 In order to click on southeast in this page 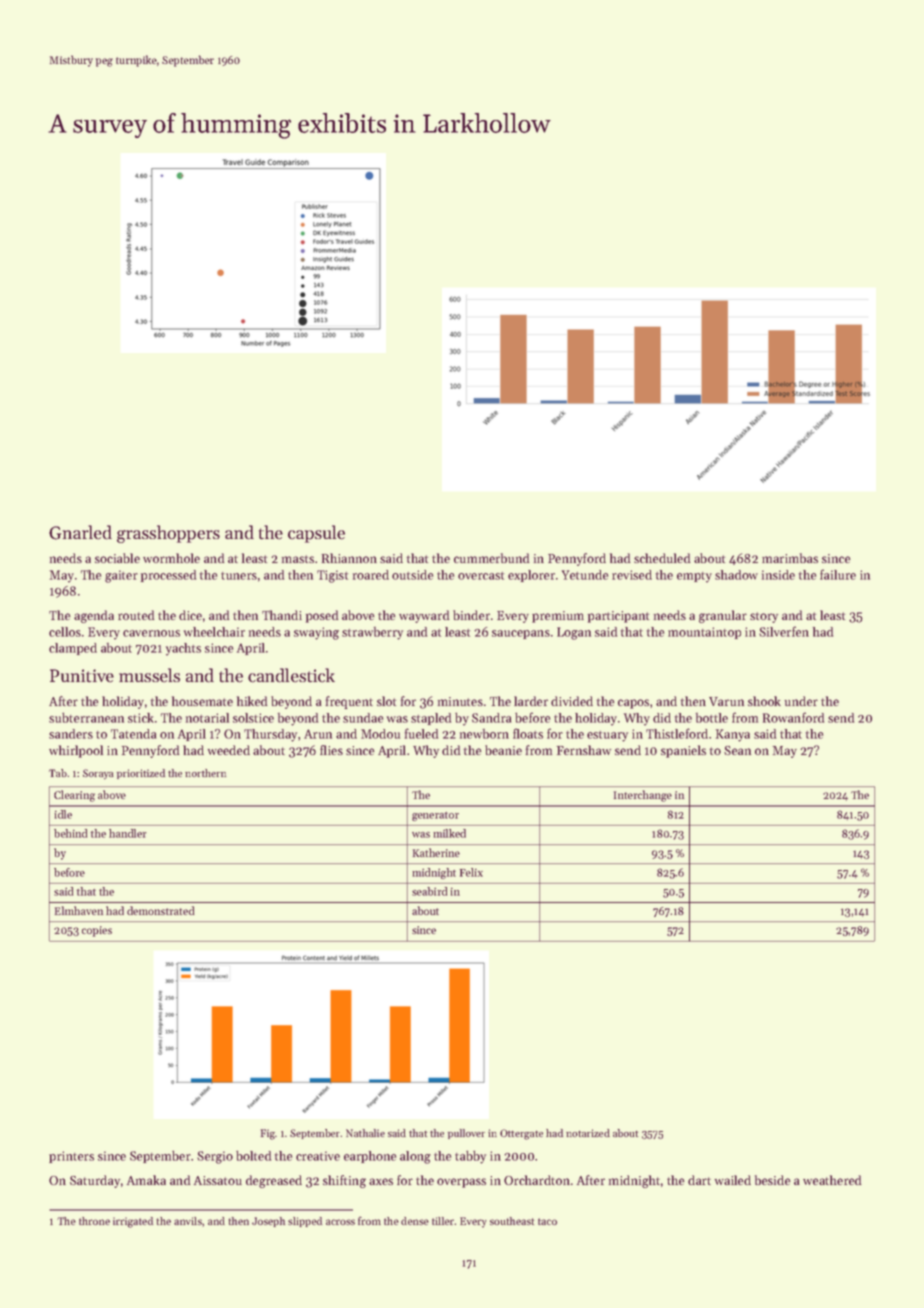, I will do `click(512, 1221)`.
